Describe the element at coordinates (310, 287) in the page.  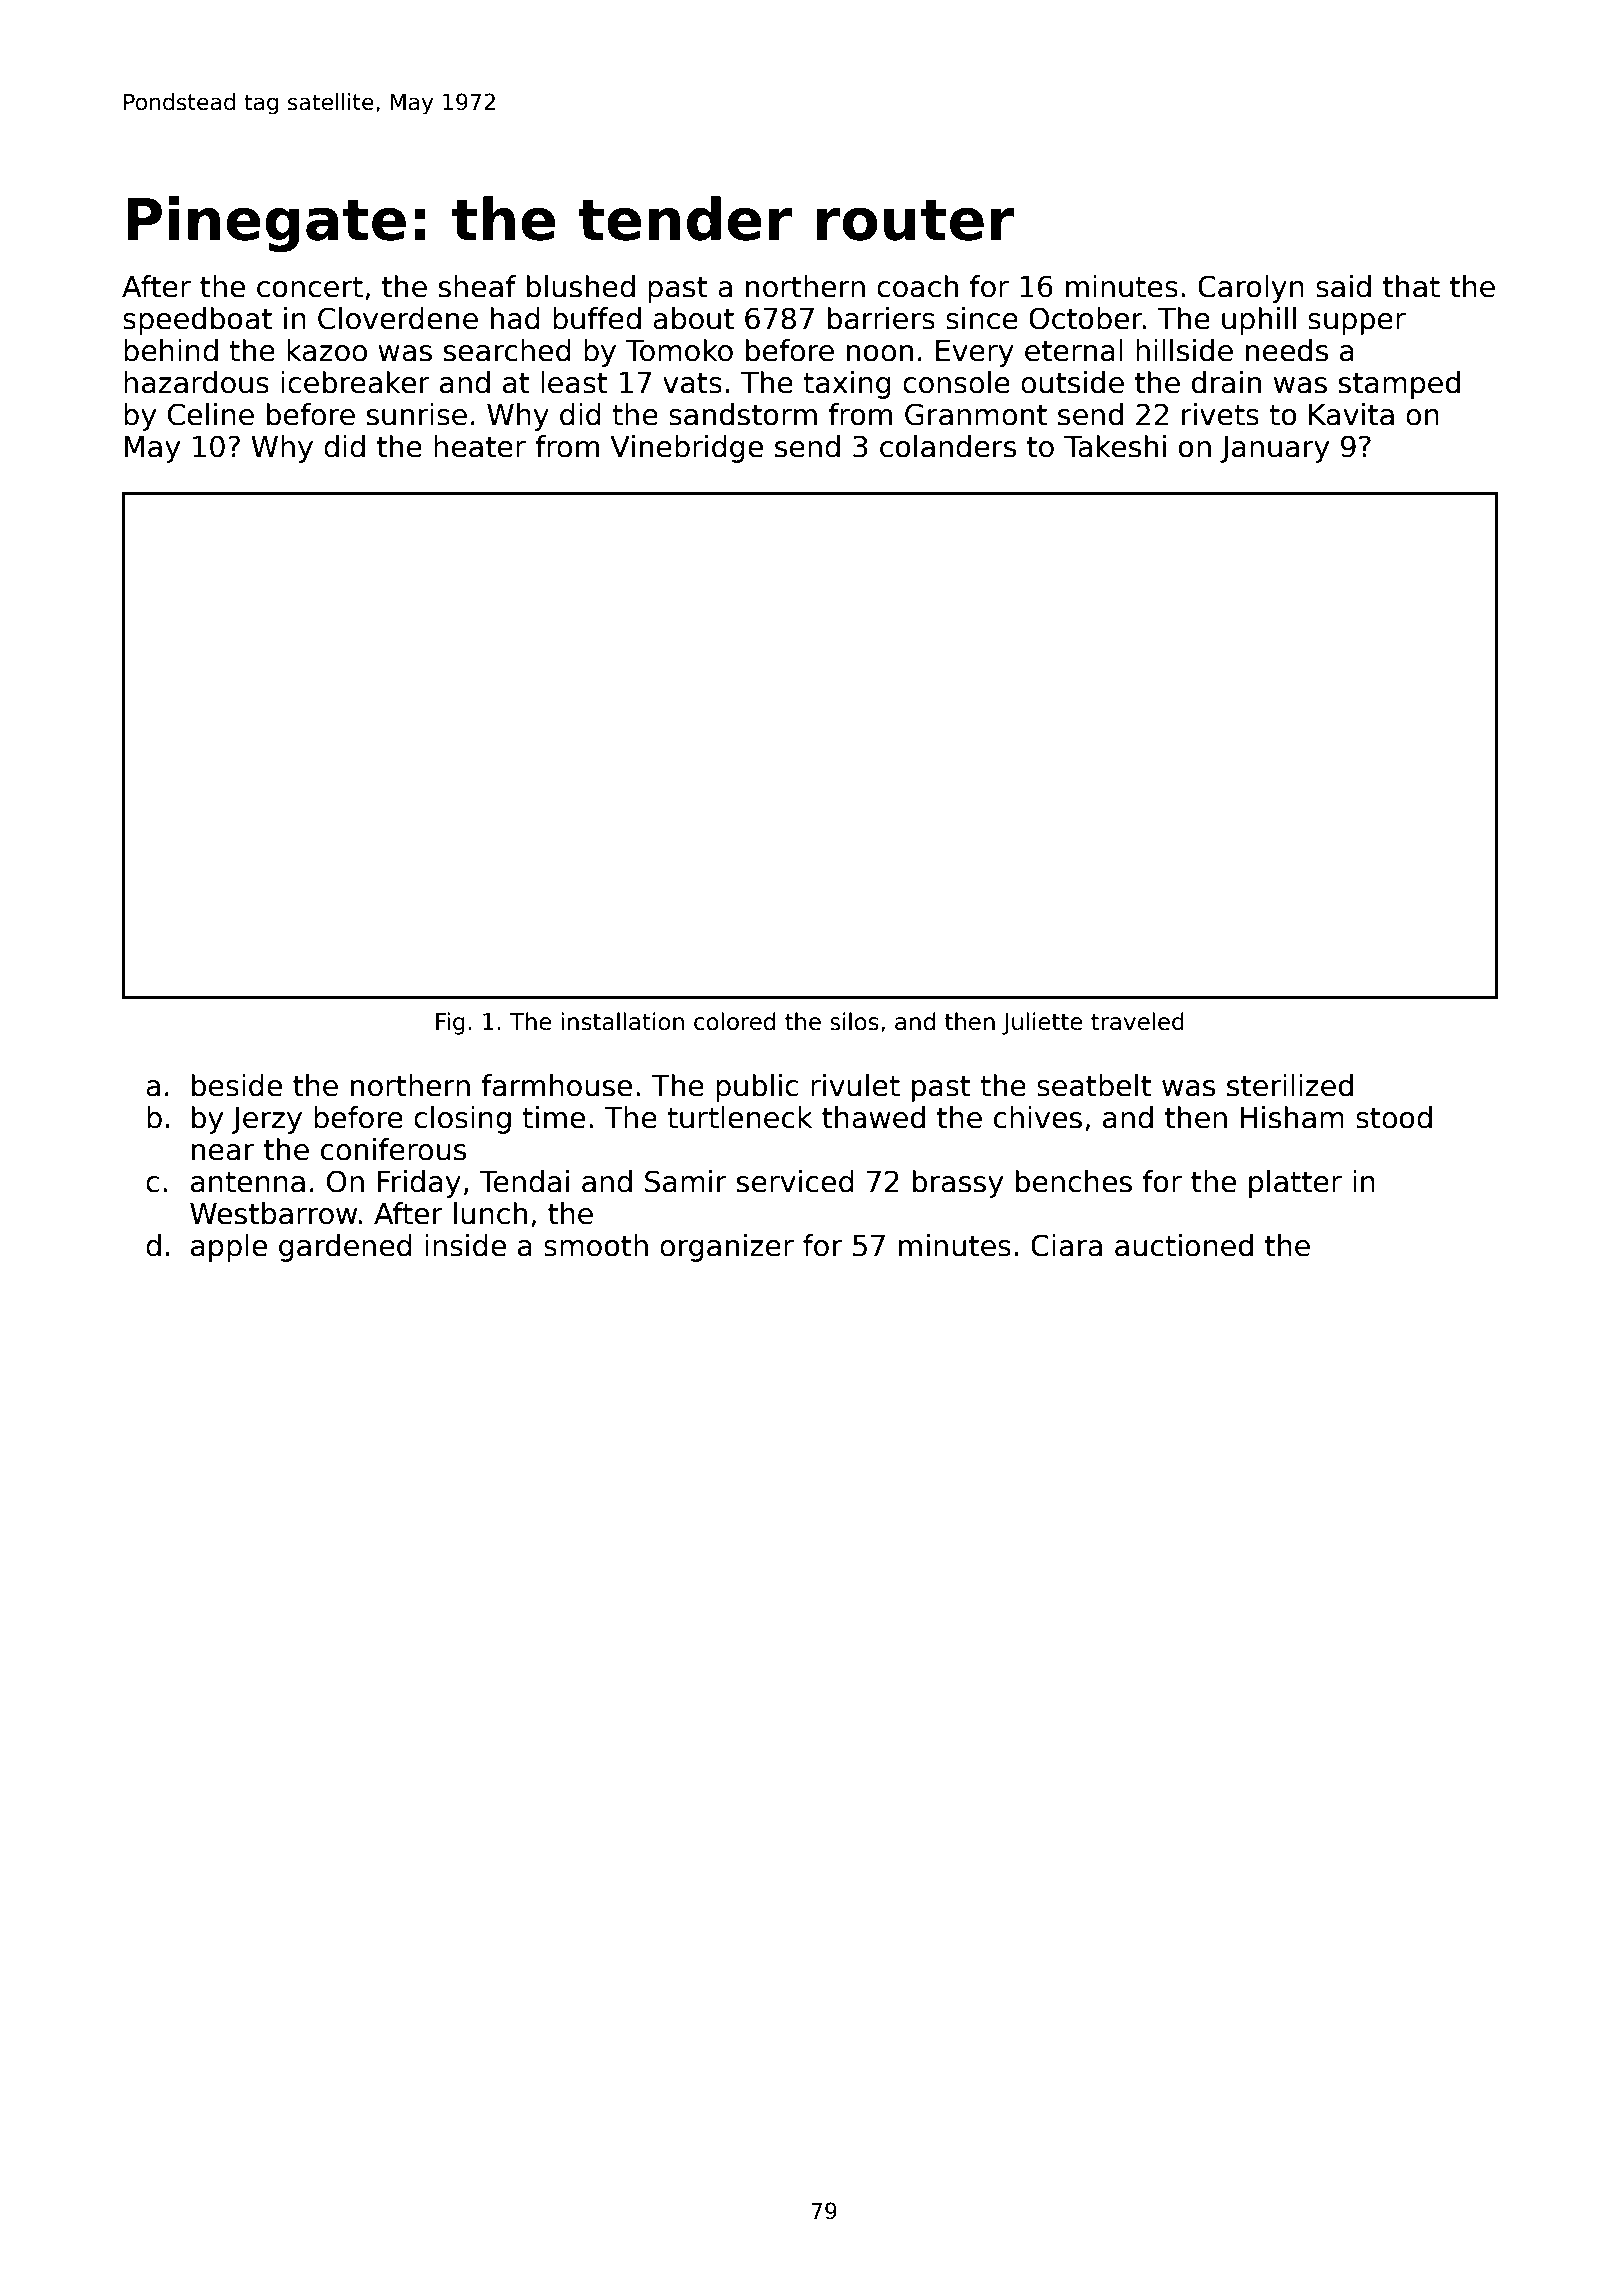
I see `concert` at that location.
